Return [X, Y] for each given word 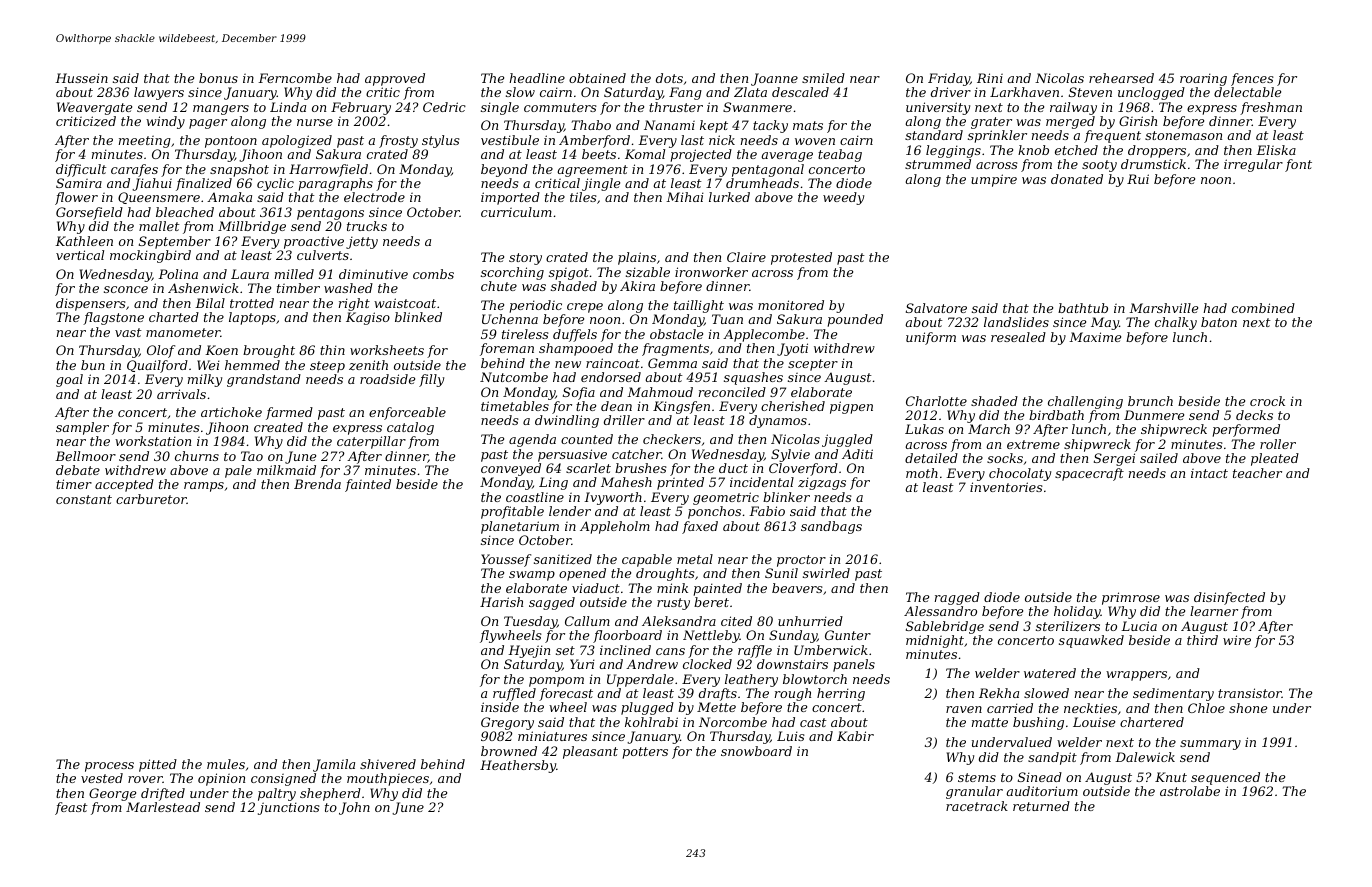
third [1202, 640]
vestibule [510, 140]
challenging [1085, 402]
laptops [252, 318]
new [568, 364]
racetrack [977, 806]
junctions [289, 808]
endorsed [611, 377]
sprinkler [997, 136]
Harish [501, 602]
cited [736, 621]
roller [1278, 444]
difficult [81, 170]
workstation [153, 441]
